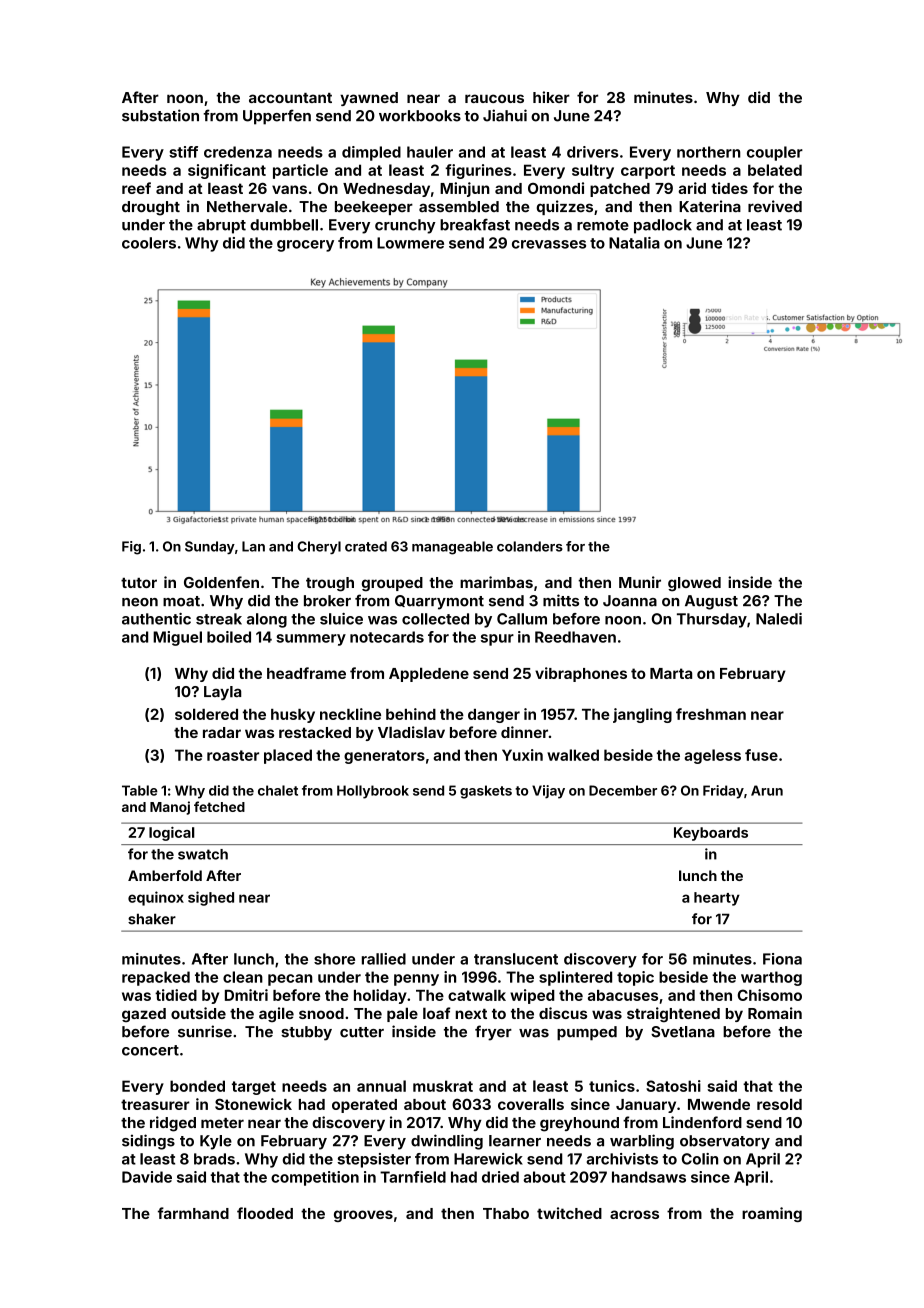  What do you see at coordinates (193, 1213) in the screenshot?
I see `farmhand` at bounding box center [193, 1213].
